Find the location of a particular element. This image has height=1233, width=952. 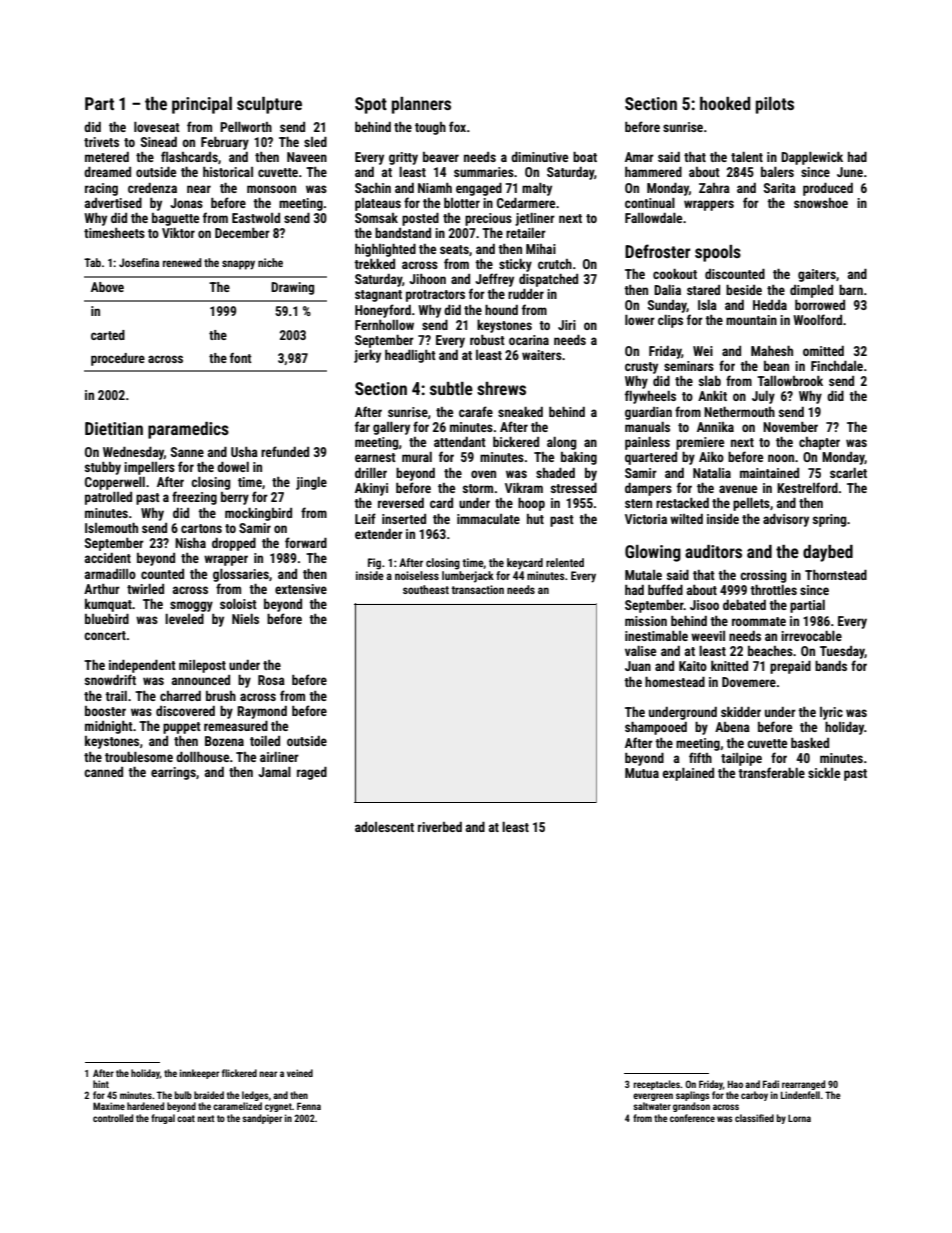

pilots is located at coordinates (775, 105).
